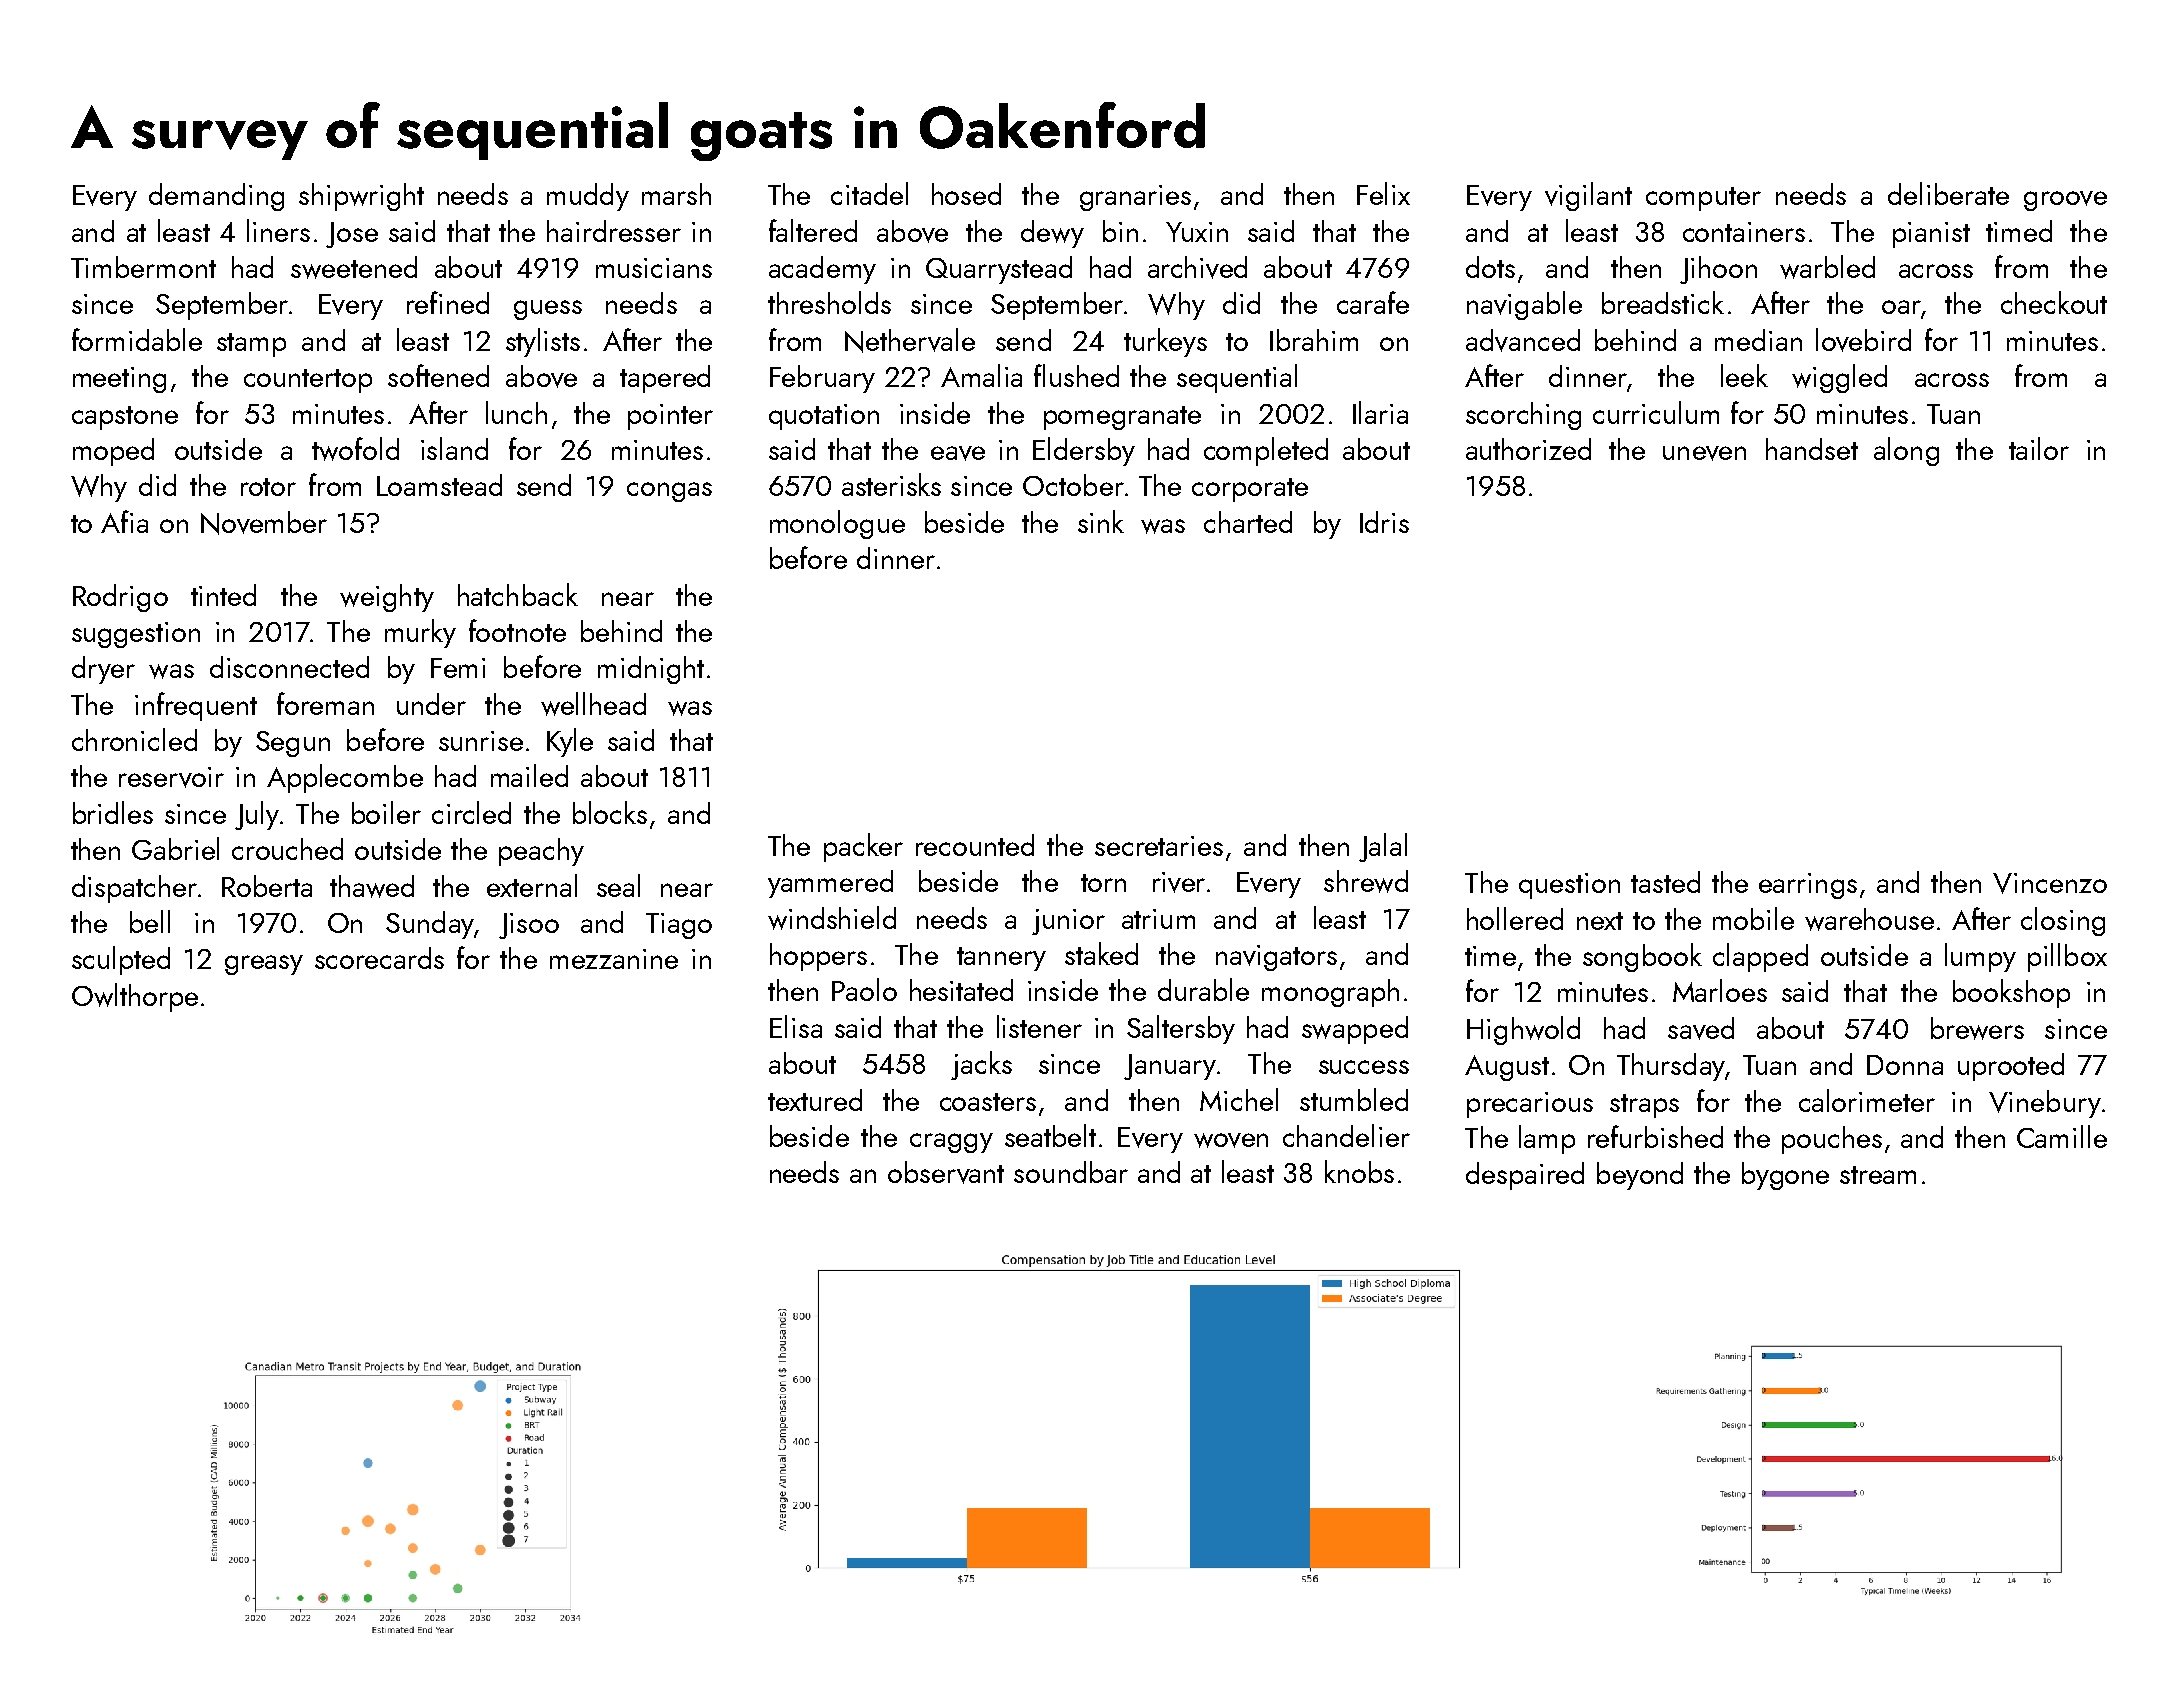 The height and width of the screenshot is (1683, 2178). Describe the element at coordinates (1665, 882) in the screenshot. I see `tasted` at that location.
